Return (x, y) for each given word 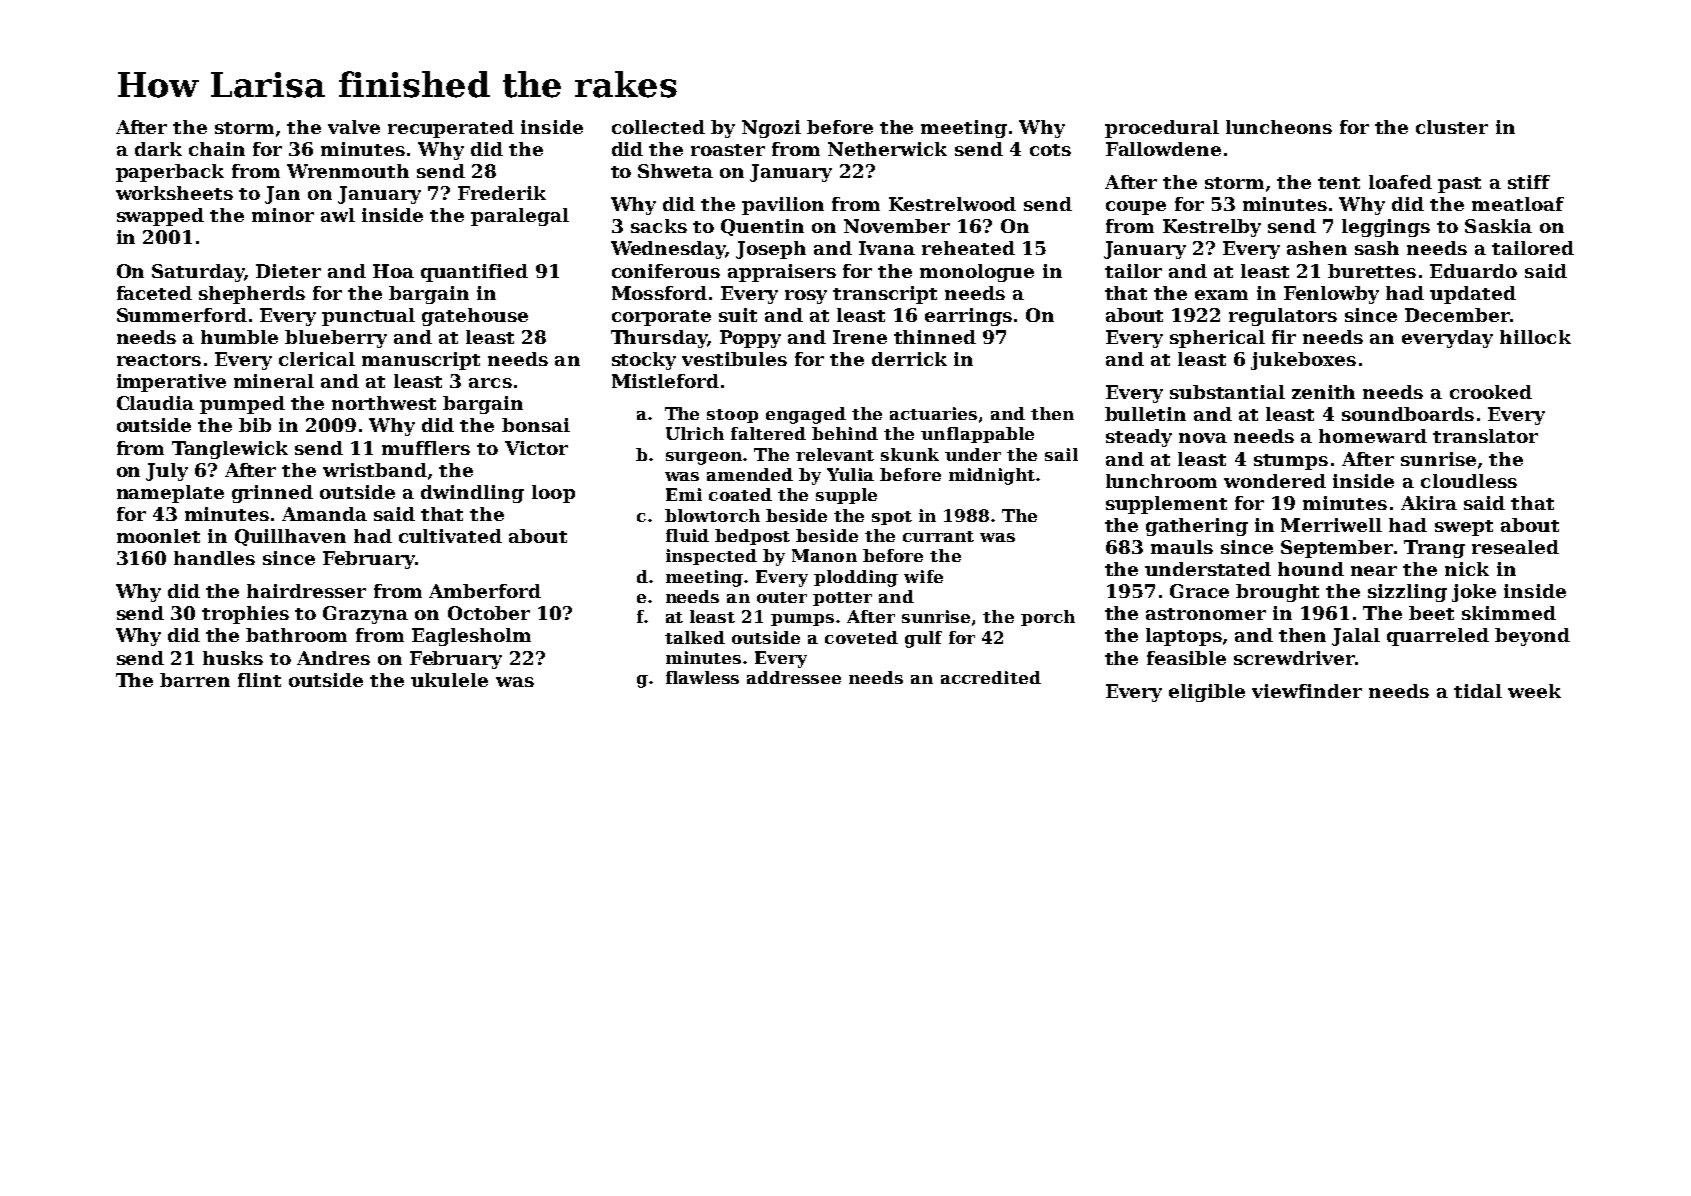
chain (217, 149)
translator (1485, 436)
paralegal (520, 217)
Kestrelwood (952, 204)
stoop (732, 416)
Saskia (1498, 226)
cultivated (450, 536)
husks (233, 658)
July (167, 472)
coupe (1136, 208)
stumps (1291, 462)
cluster (1452, 127)
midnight (992, 476)
